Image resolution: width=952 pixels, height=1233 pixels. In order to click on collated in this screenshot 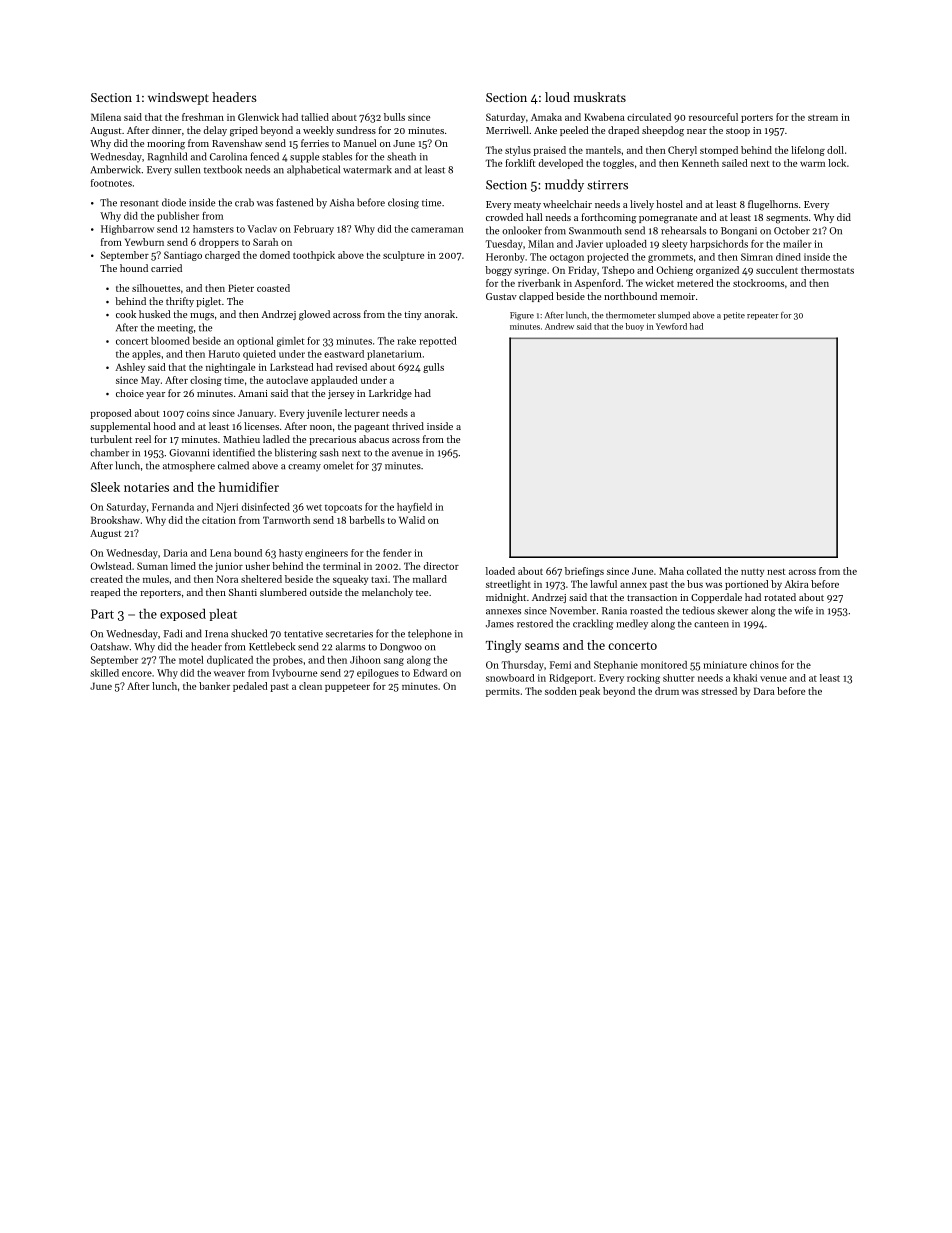, I will do `click(704, 571)`.
